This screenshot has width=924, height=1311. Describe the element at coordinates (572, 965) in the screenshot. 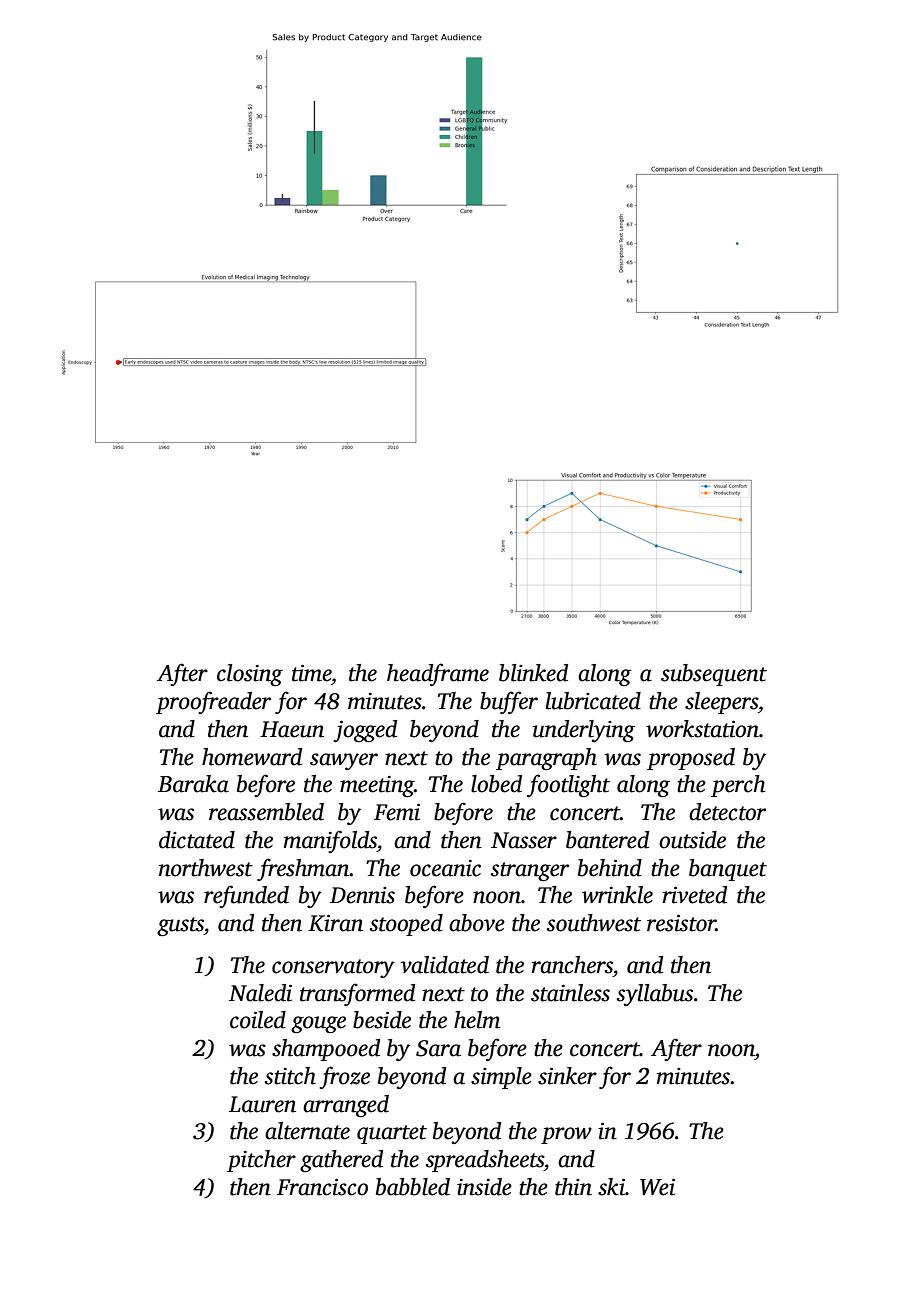

I see `ranchers` at that location.
